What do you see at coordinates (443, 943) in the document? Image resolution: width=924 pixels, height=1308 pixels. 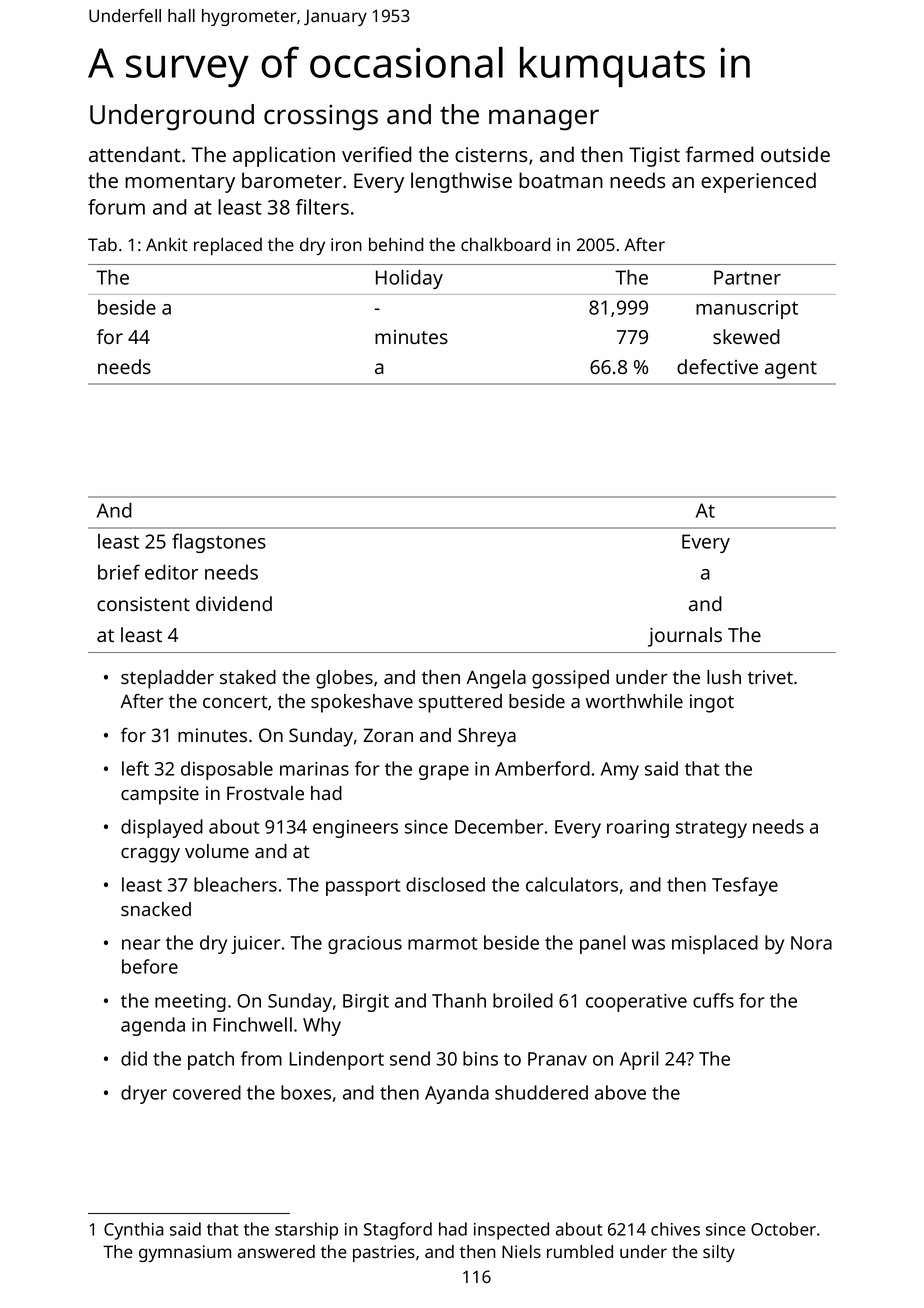 I see `marmot` at bounding box center [443, 943].
